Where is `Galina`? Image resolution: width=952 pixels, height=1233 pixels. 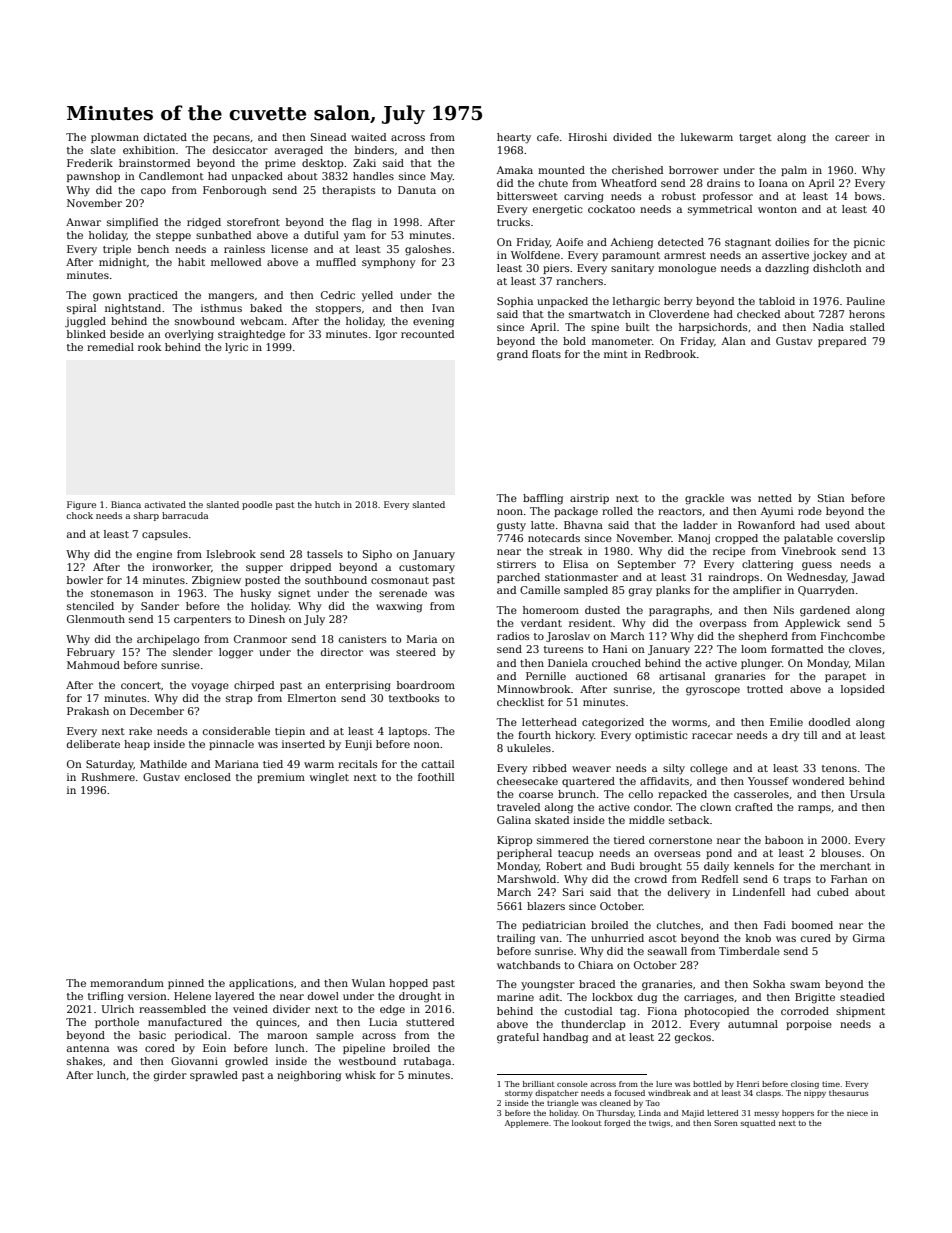 Galina is located at coordinates (514, 820).
